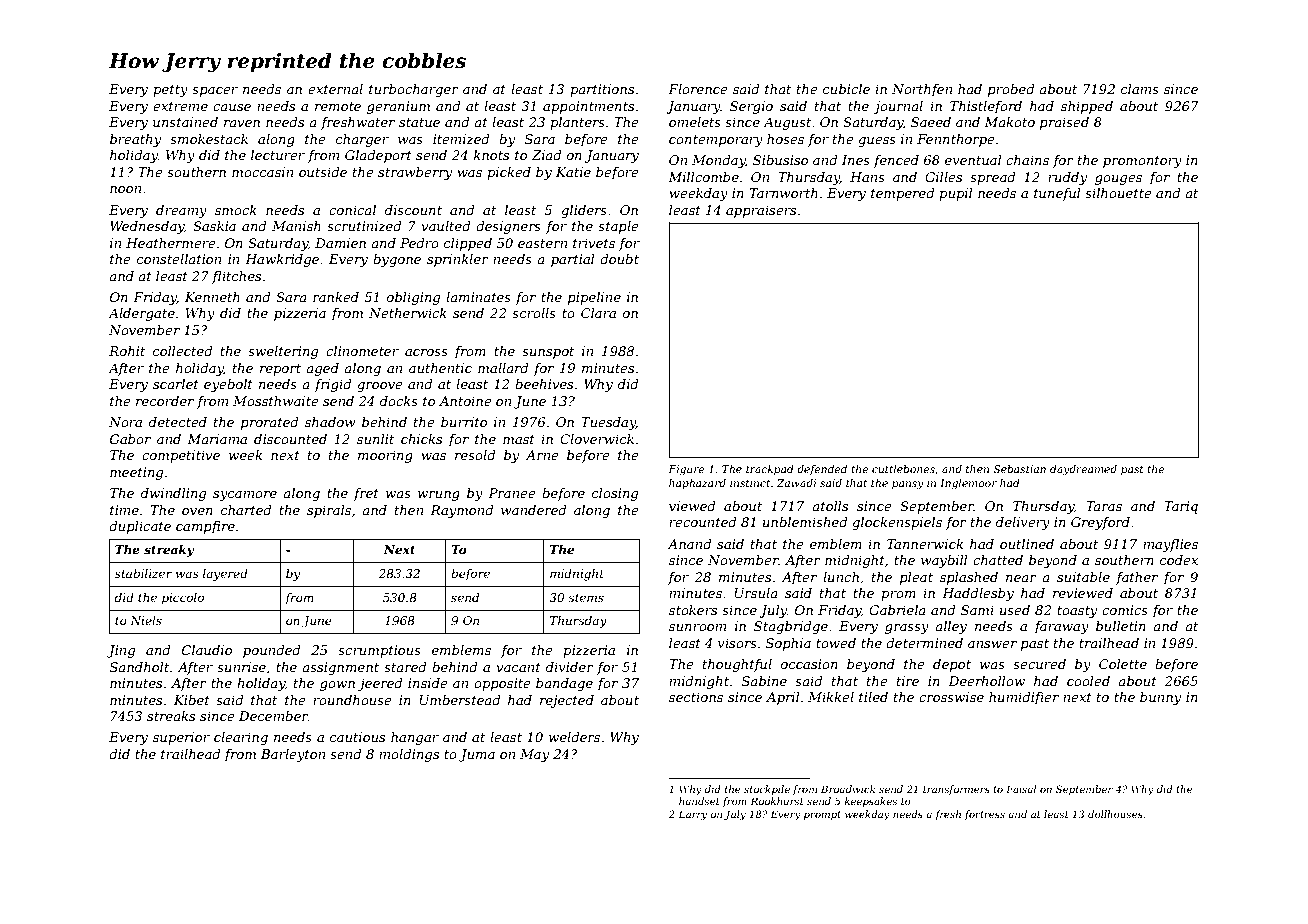 The image size is (1308, 924). What do you see at coordinates (385, 456) in the screenshot?
I see `mooring` at bounding box center [385, 456].
